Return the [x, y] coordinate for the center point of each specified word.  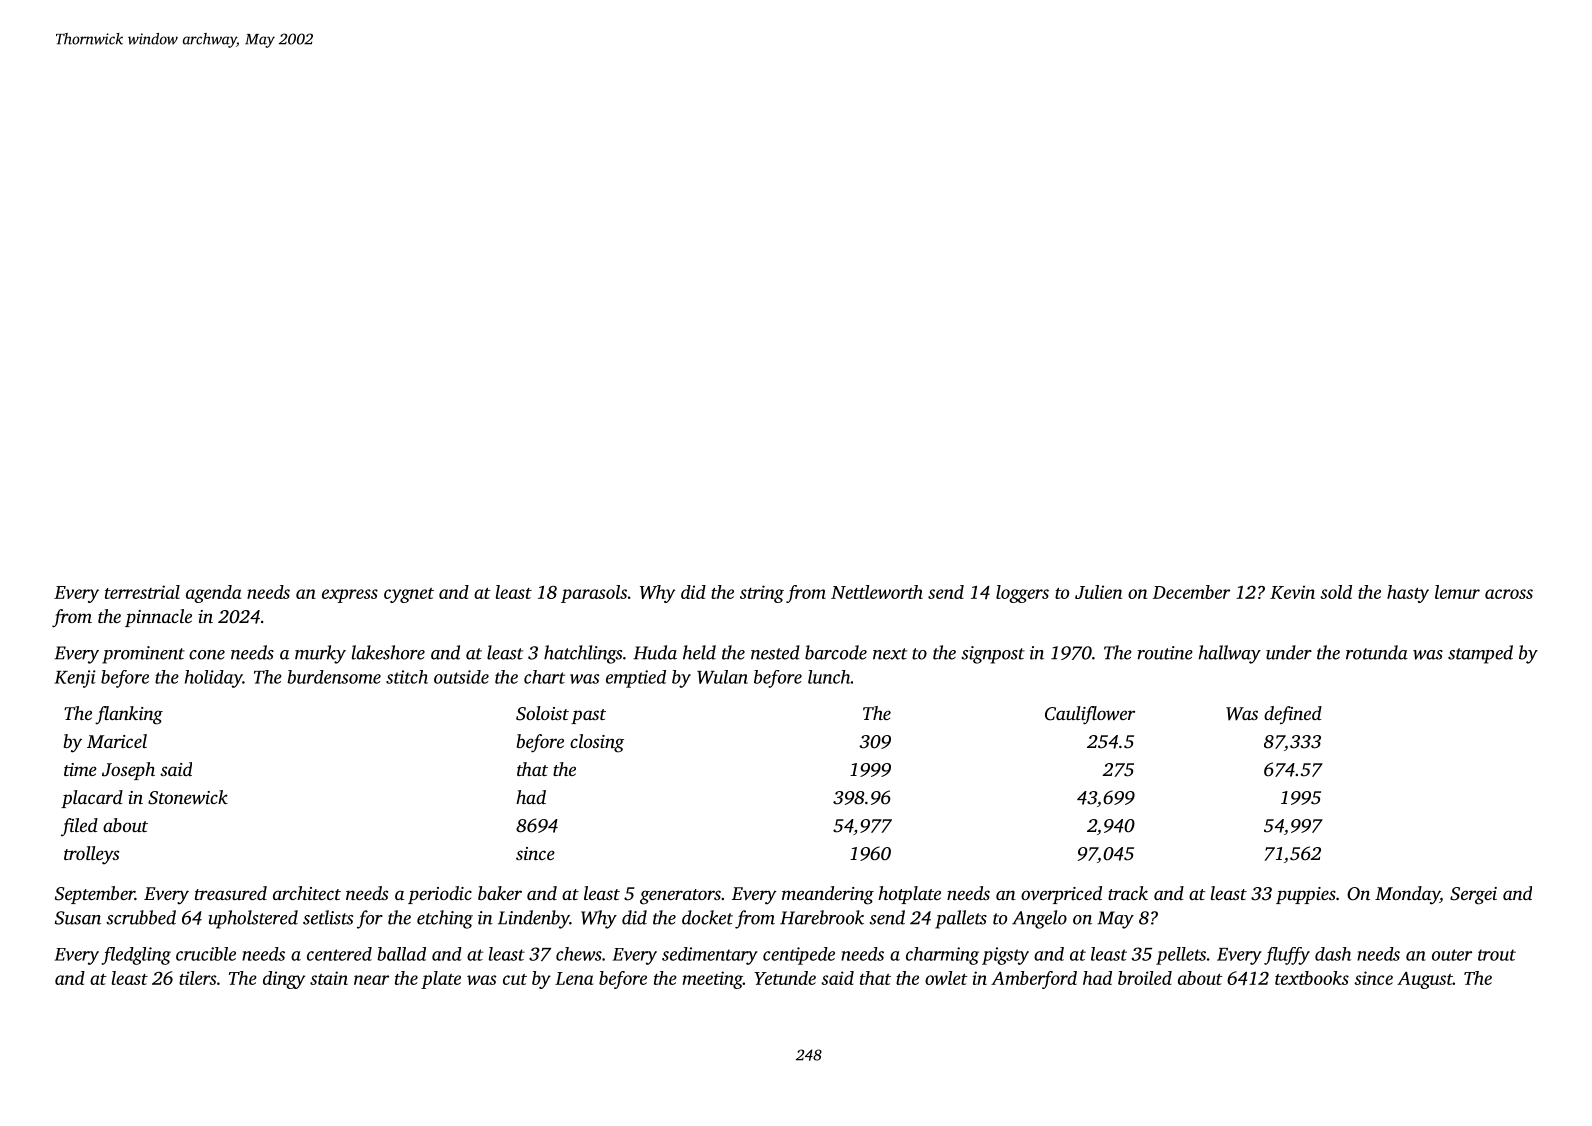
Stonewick [188, 797]
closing [597, 743]
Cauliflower [1090, 715]
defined [1293, 715]
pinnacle [158, 618]
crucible [206, 954]
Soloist [542, 713]
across [1509, 594]
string [762, 594]
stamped [1480, 654]
